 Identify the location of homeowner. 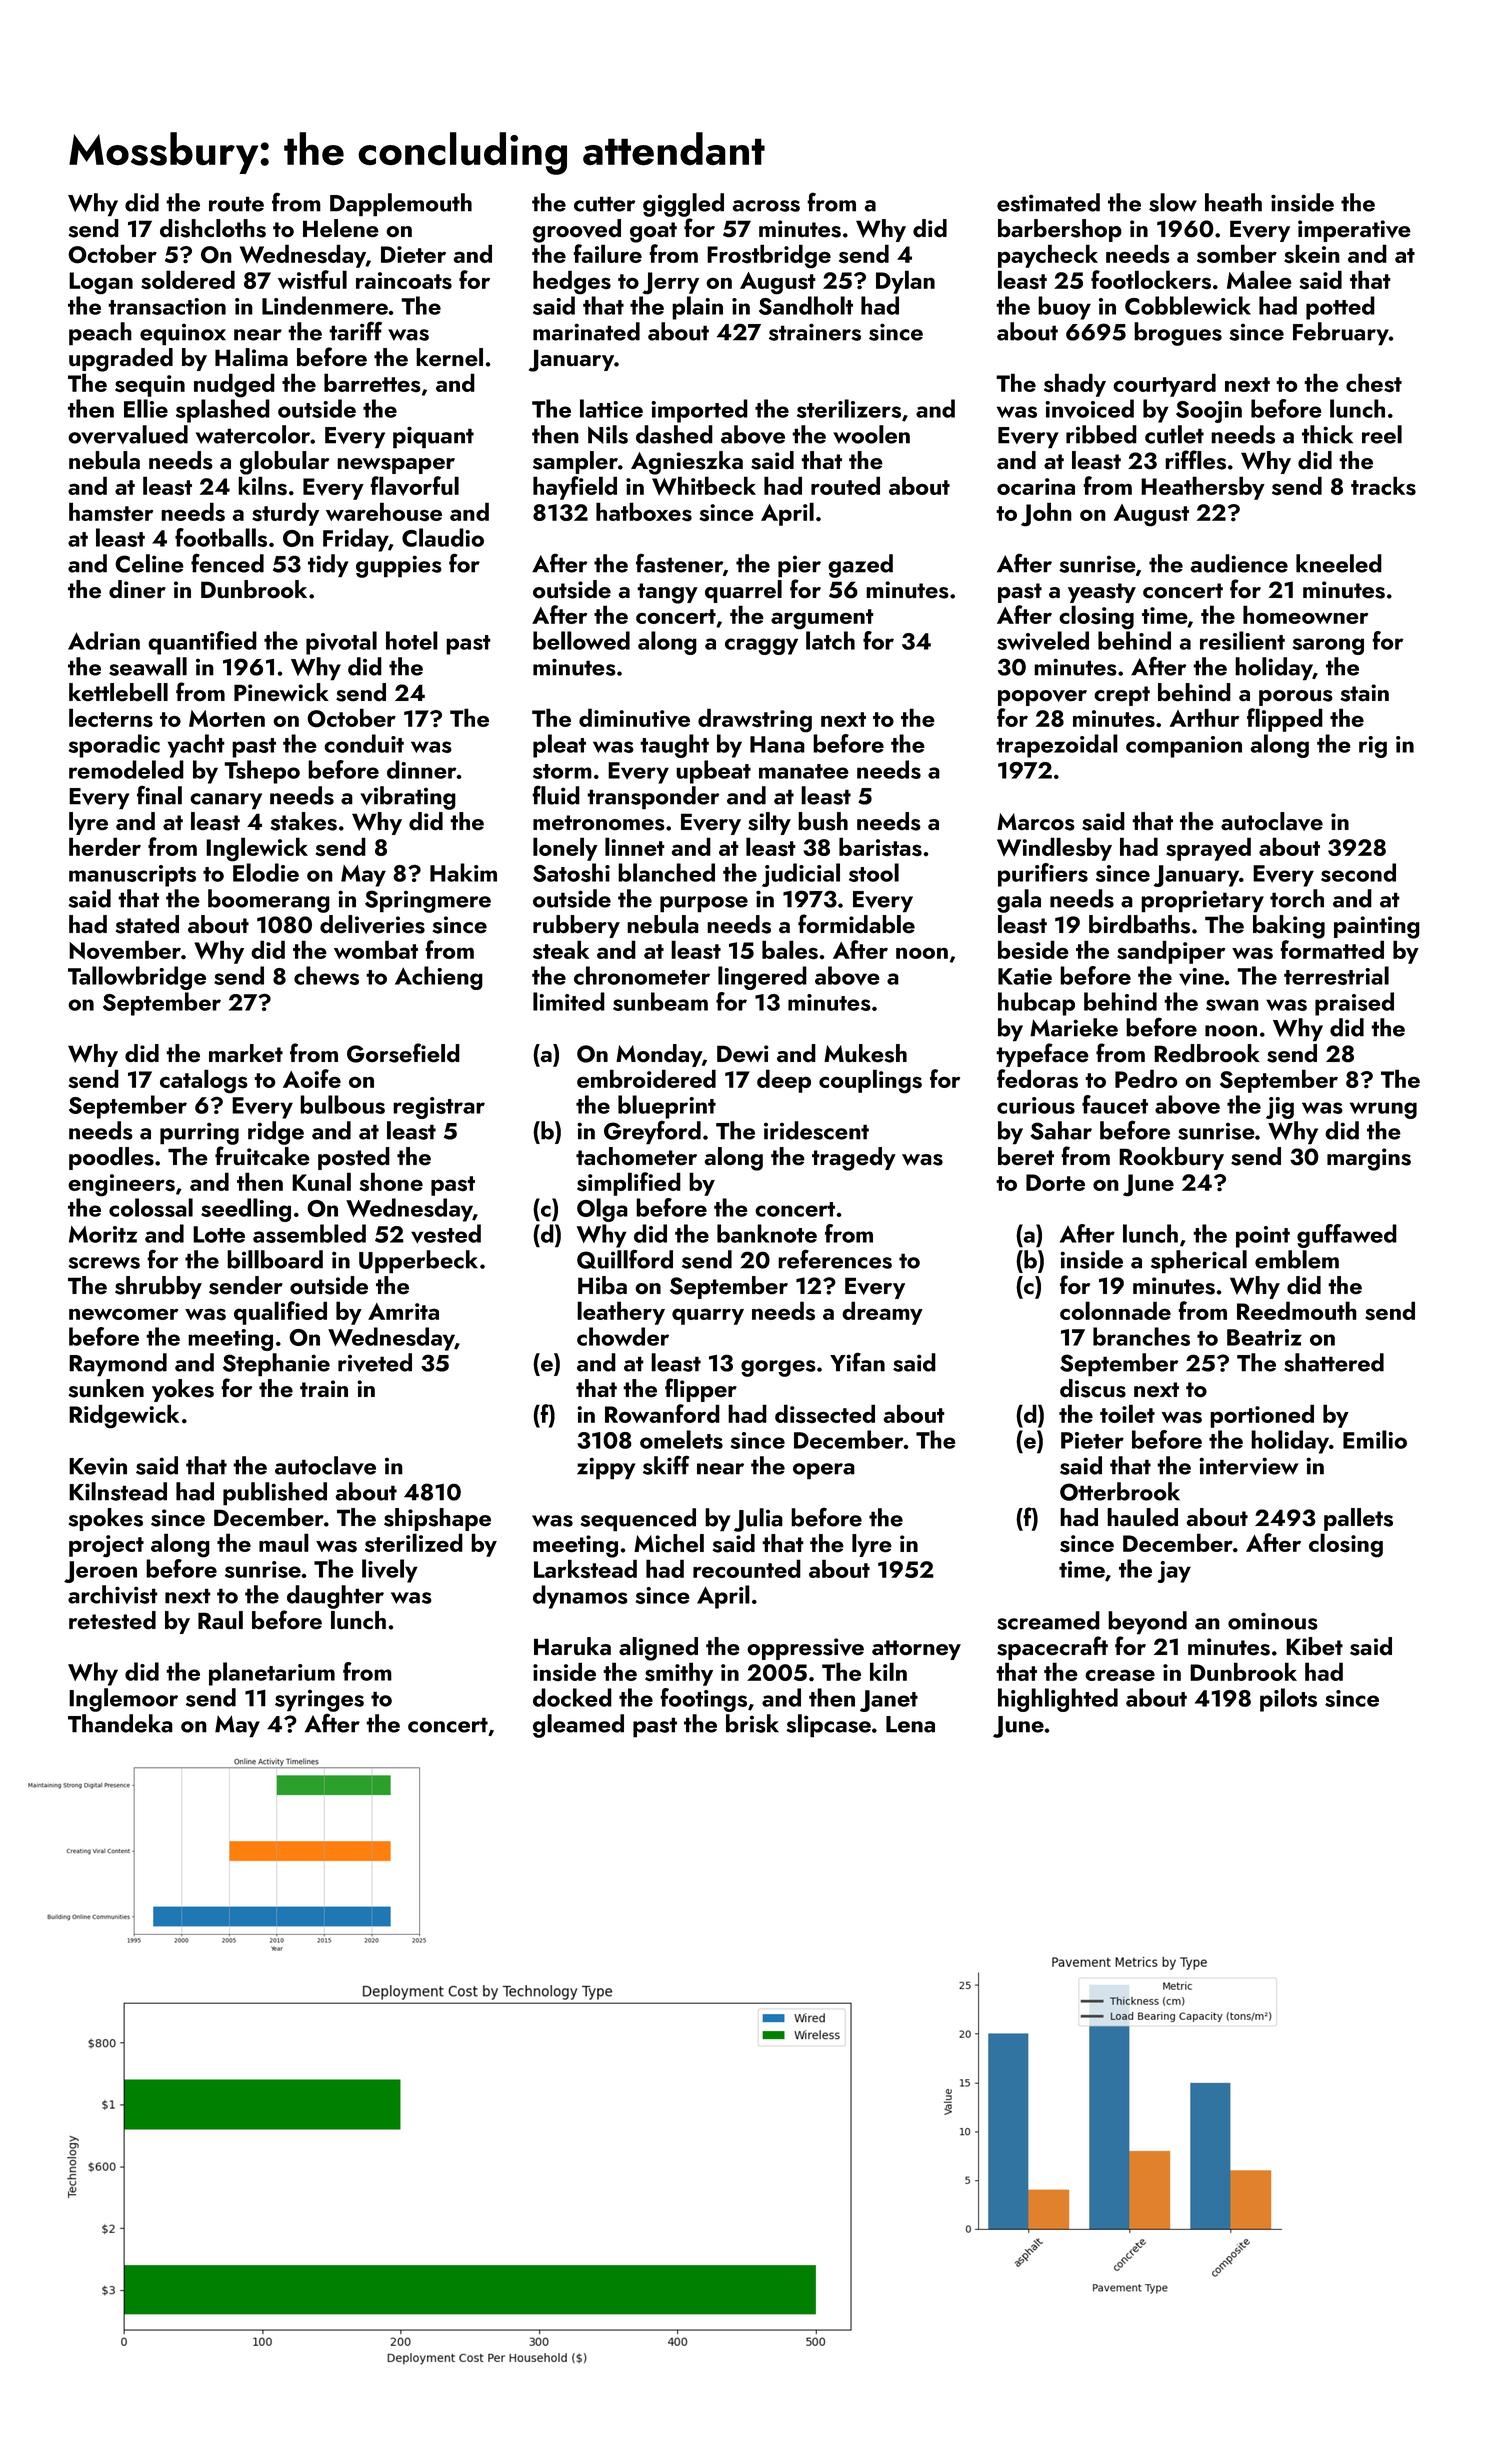
(1305, 614).
